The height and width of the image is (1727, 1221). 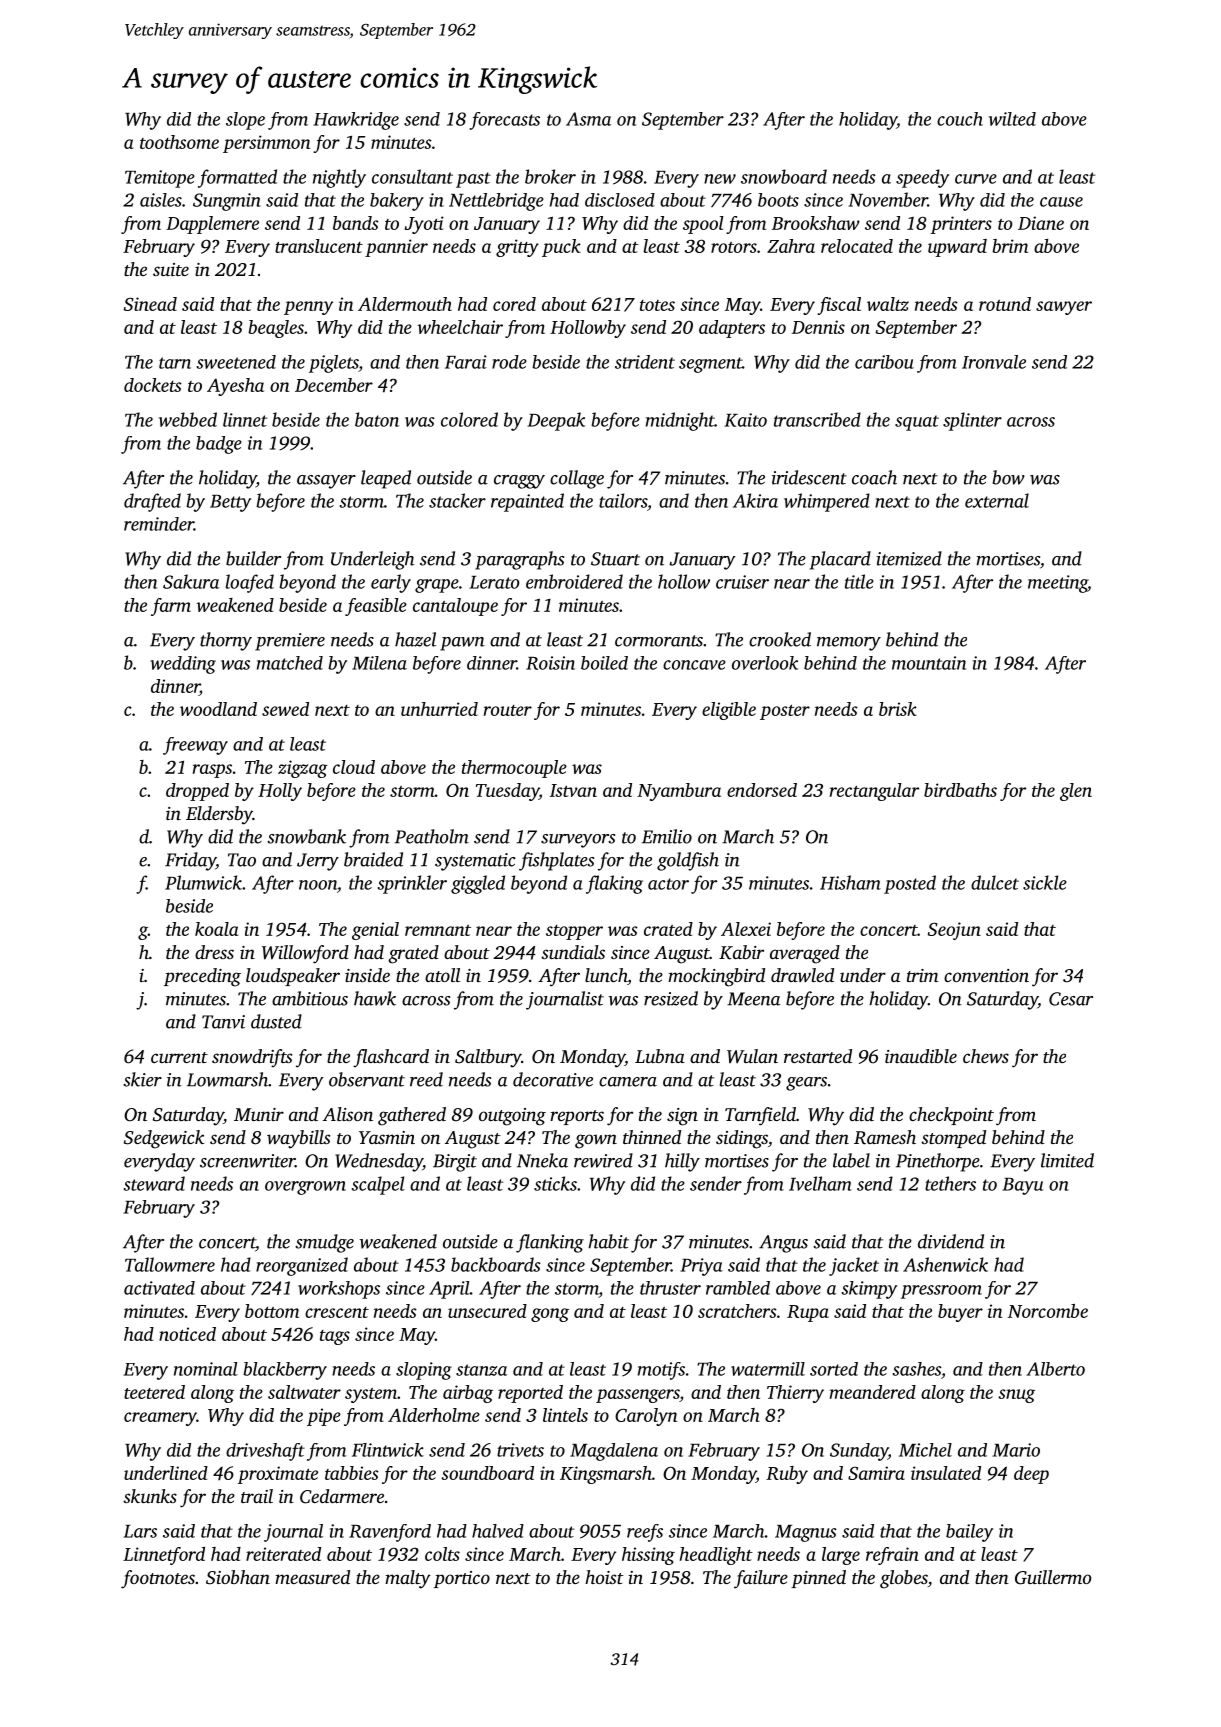 What do you see at coordinates (909, 558) in the image?
I see `itemized` at bounding box center [909, 558].
